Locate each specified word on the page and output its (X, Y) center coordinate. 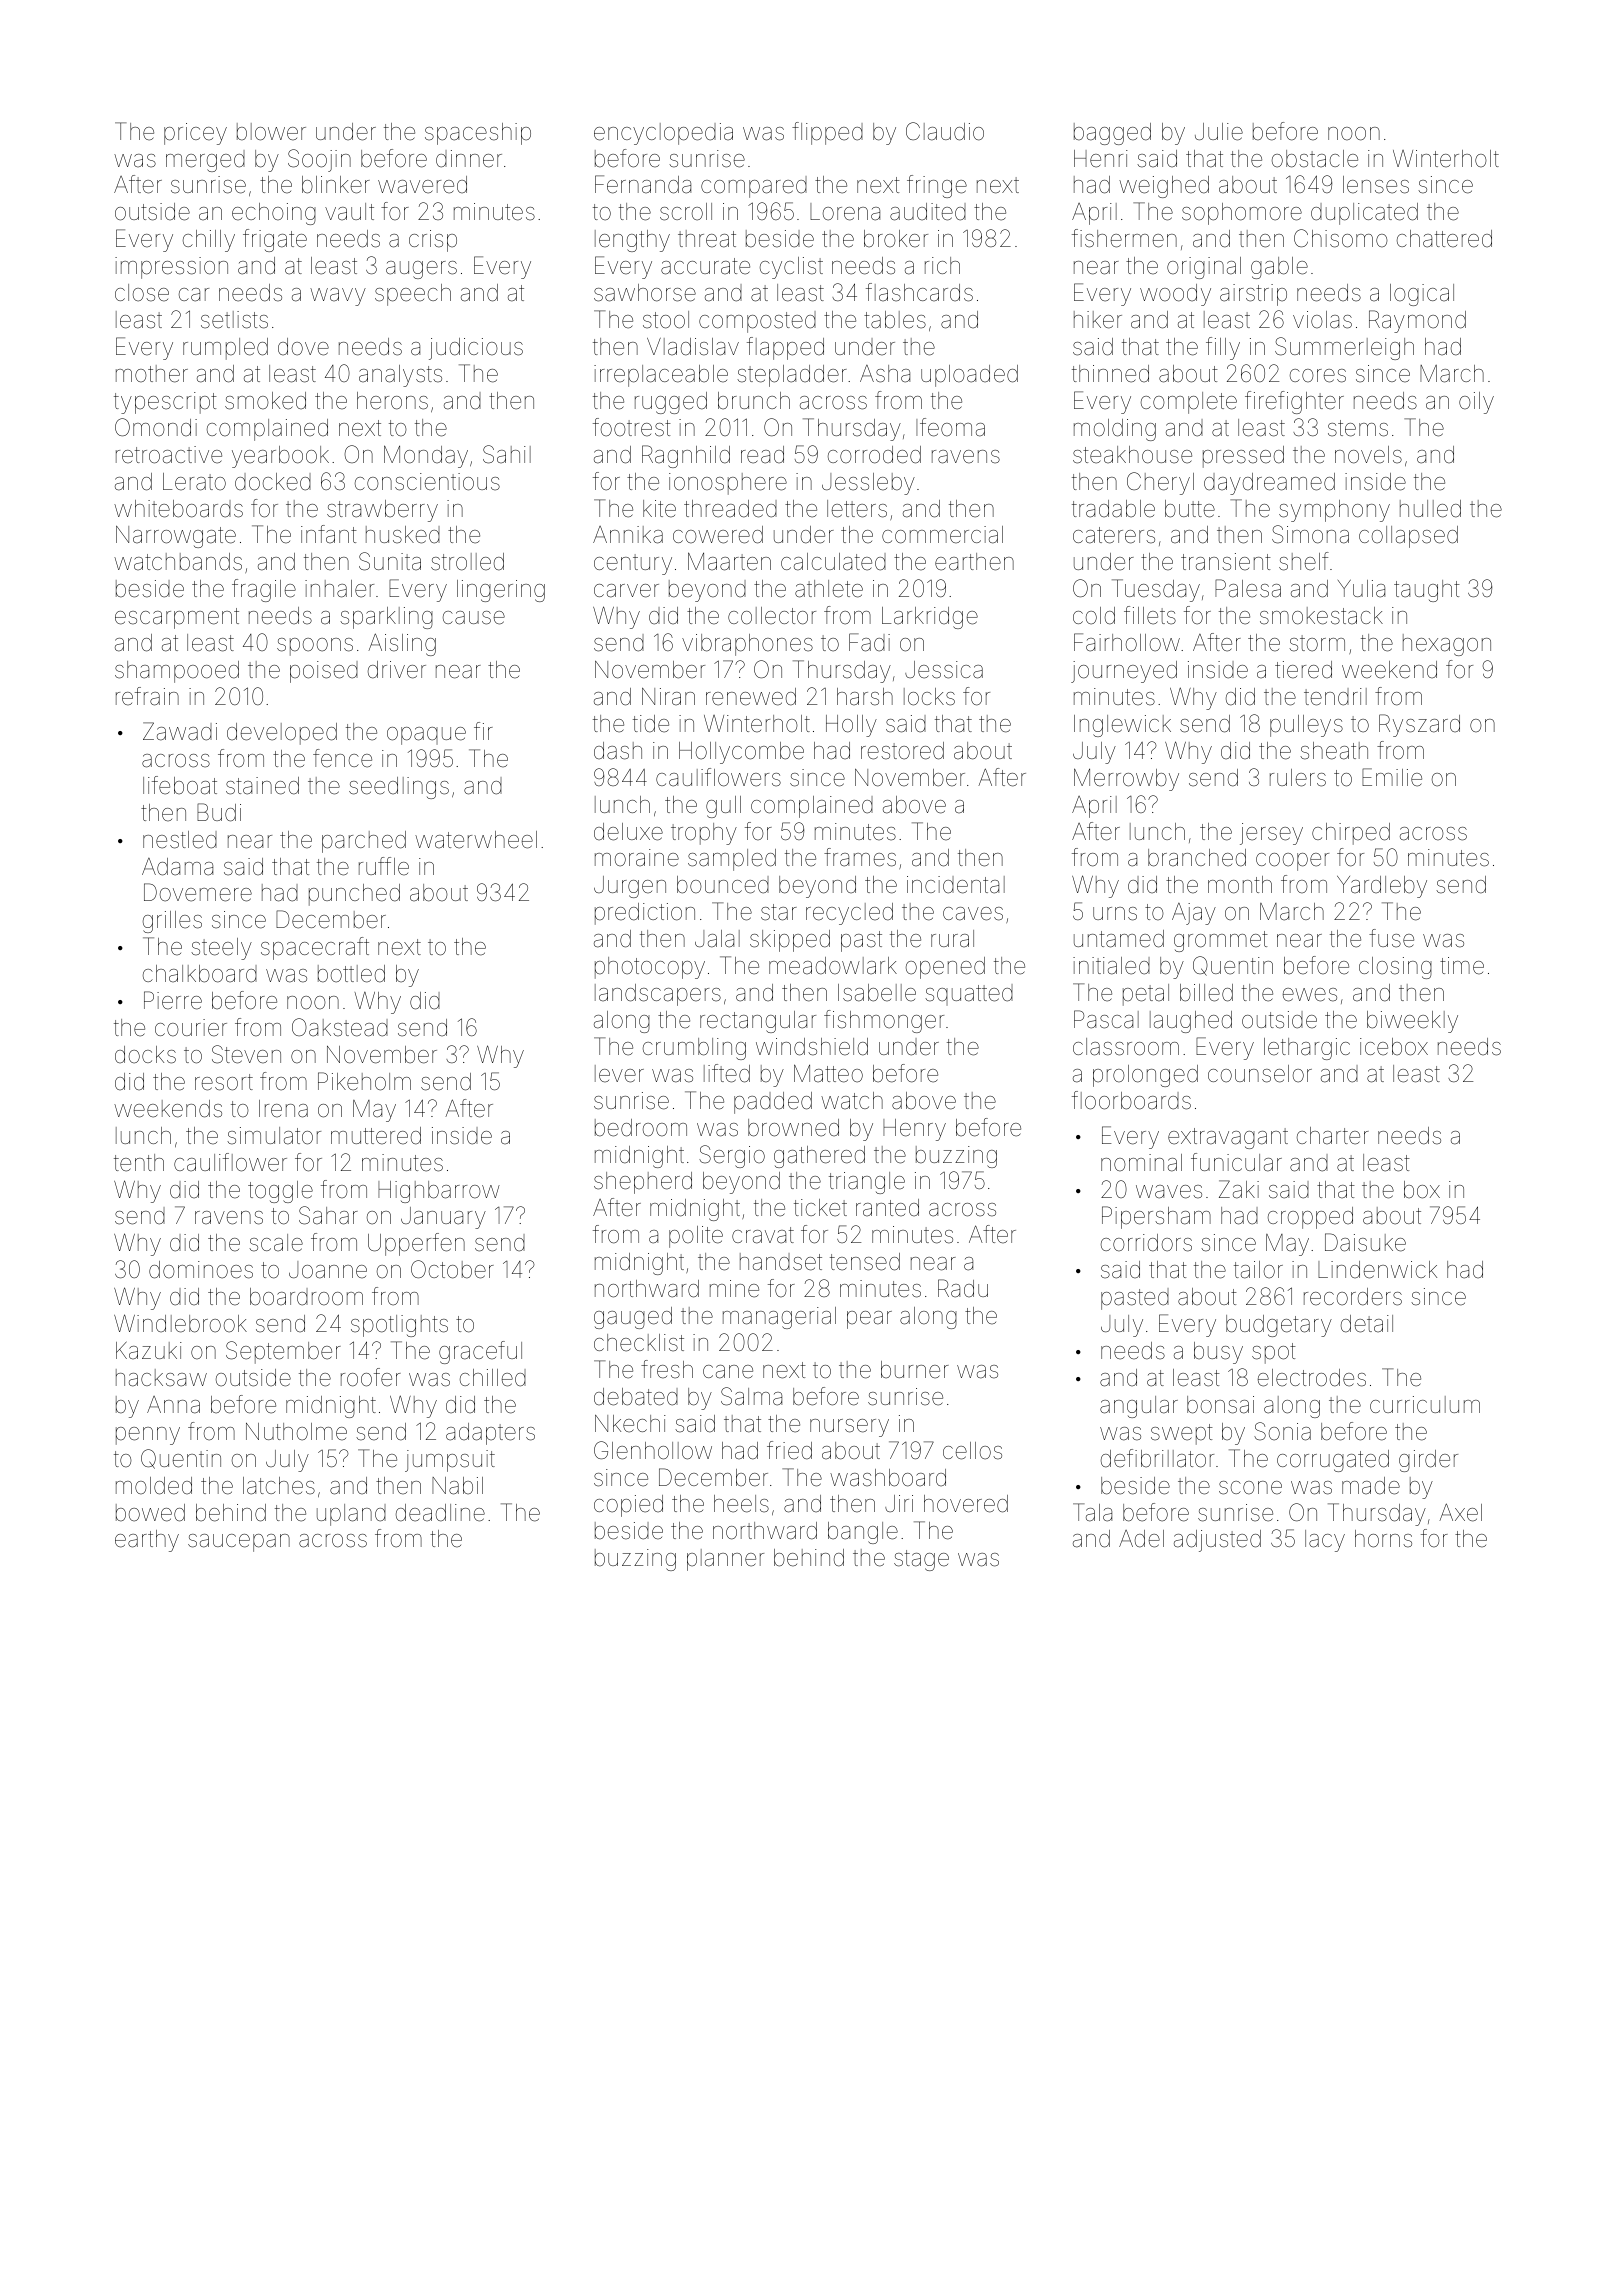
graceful (480, 1352)
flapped (785, 348)
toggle (280, 1192)
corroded (874, 455)
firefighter (1294, 402)
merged (205, 161)
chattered (1444, 239)
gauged (633, 1318)
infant (329, 534)
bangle (863, 1533)
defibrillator (1157, 1458)
